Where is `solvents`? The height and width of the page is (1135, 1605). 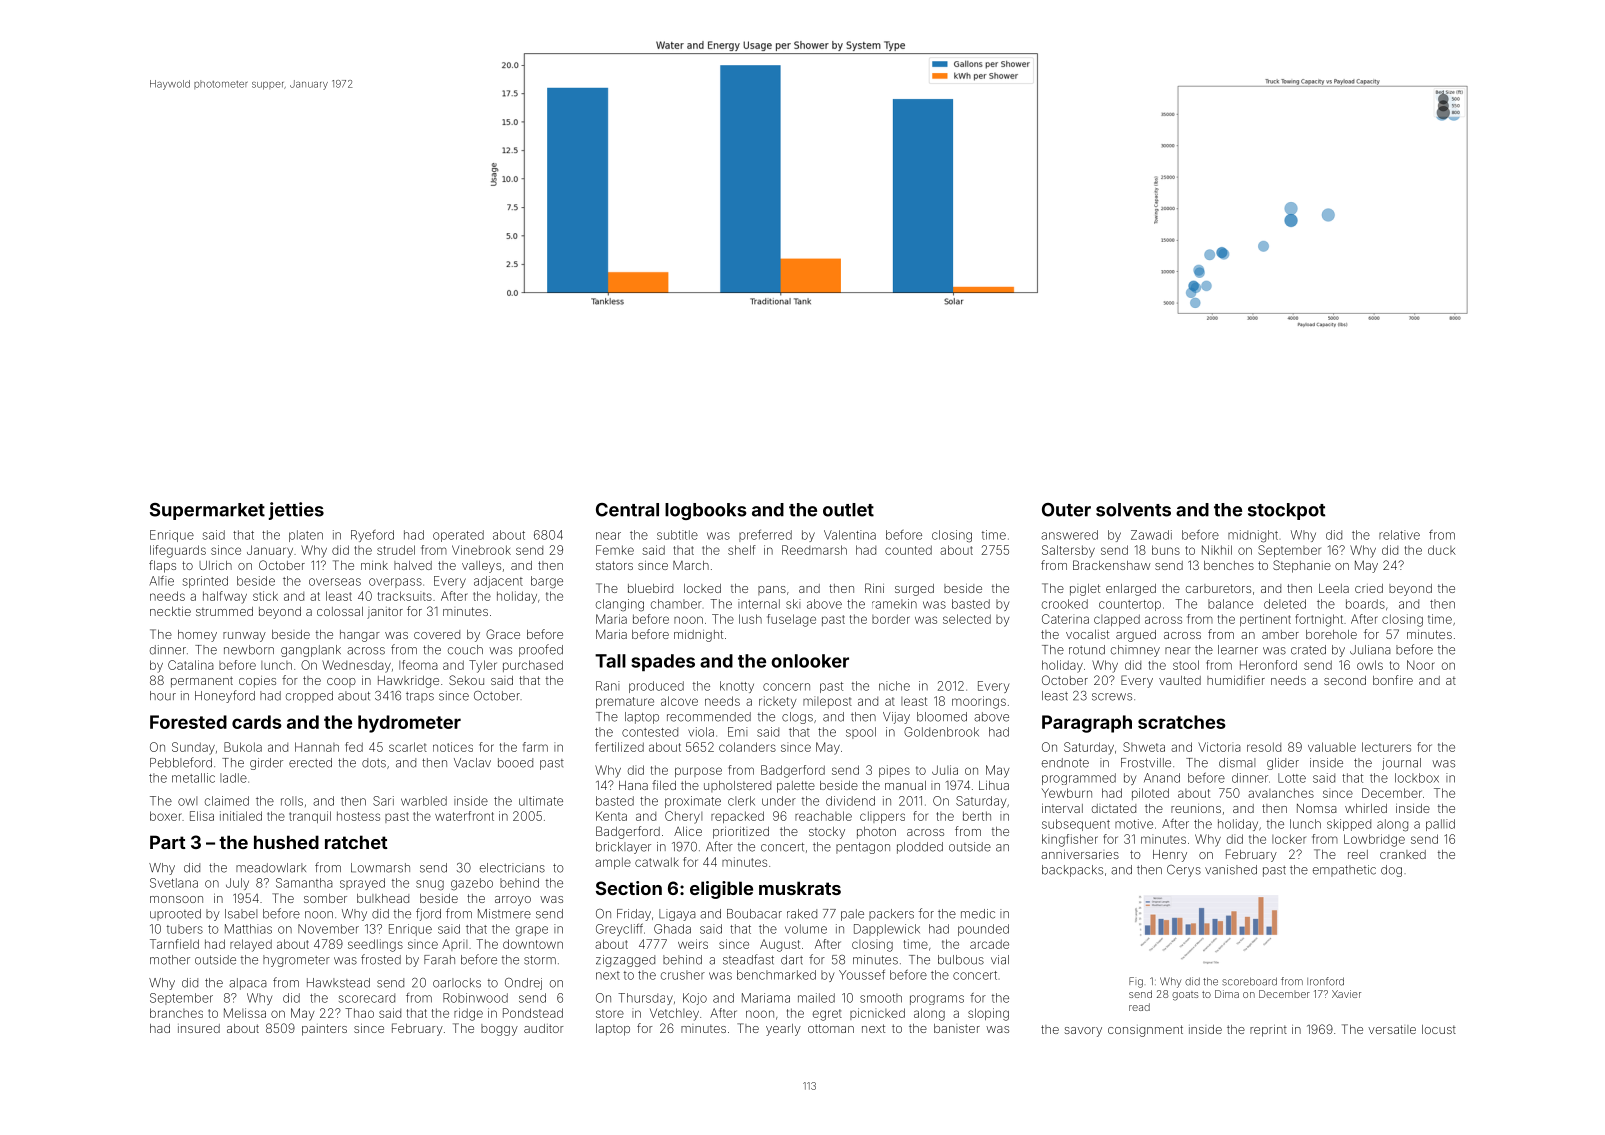 solvents is located at coordinates (1133, 510).
